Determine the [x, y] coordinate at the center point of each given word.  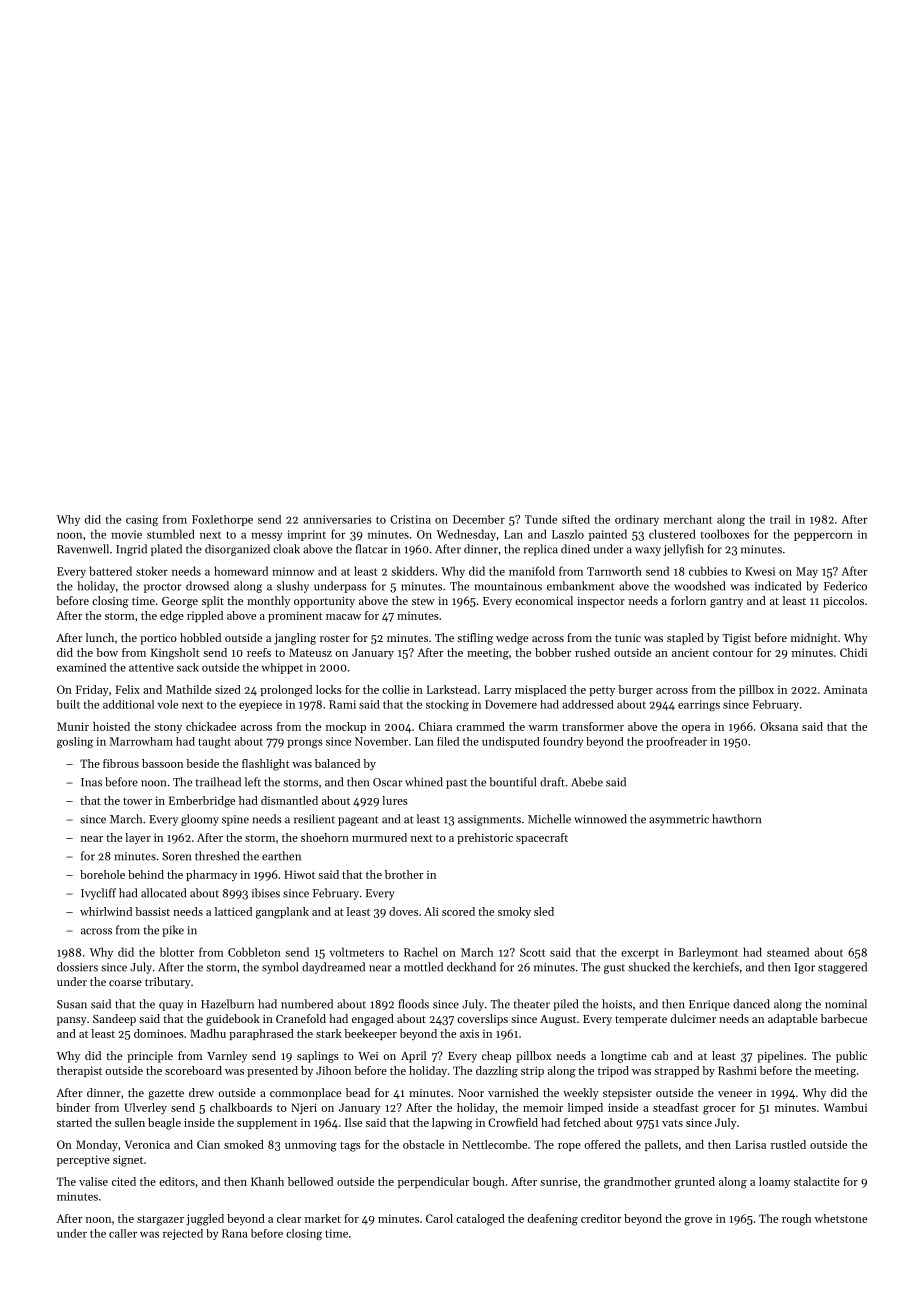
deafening [553, 1220]
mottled [423, 967]
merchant [688, 519]
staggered [842, 968]
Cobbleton [254, 952]
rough [796, 1220]
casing [142, 520]
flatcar [372, 549]
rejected [183, 1234]
